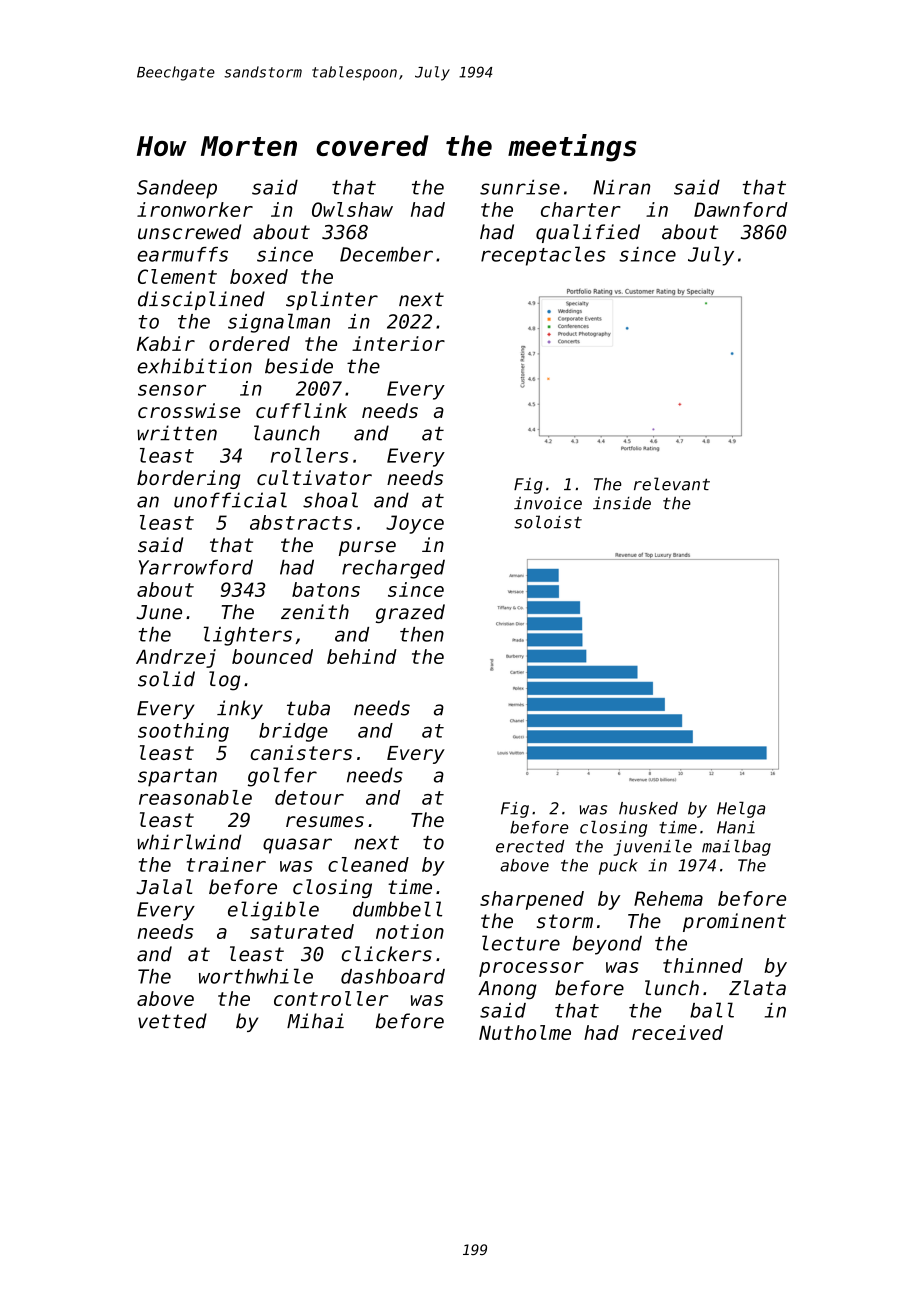 This screenshot has height=1311, width=924. Describe the element at coordinates (621, 187) in the screenshot. I see `Niran` at that location.
